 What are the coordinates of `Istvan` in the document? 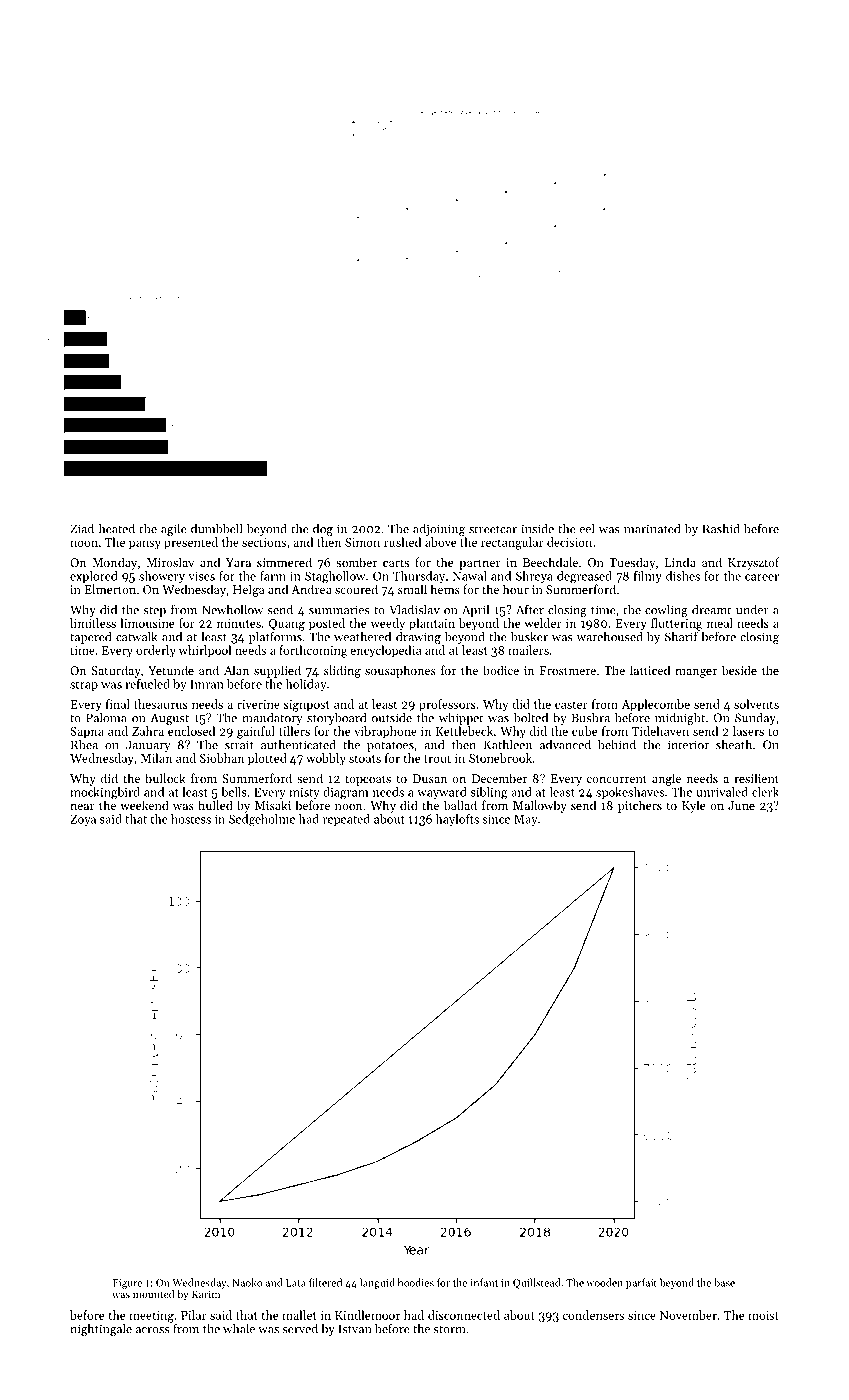 It's located at (354, 1329).
